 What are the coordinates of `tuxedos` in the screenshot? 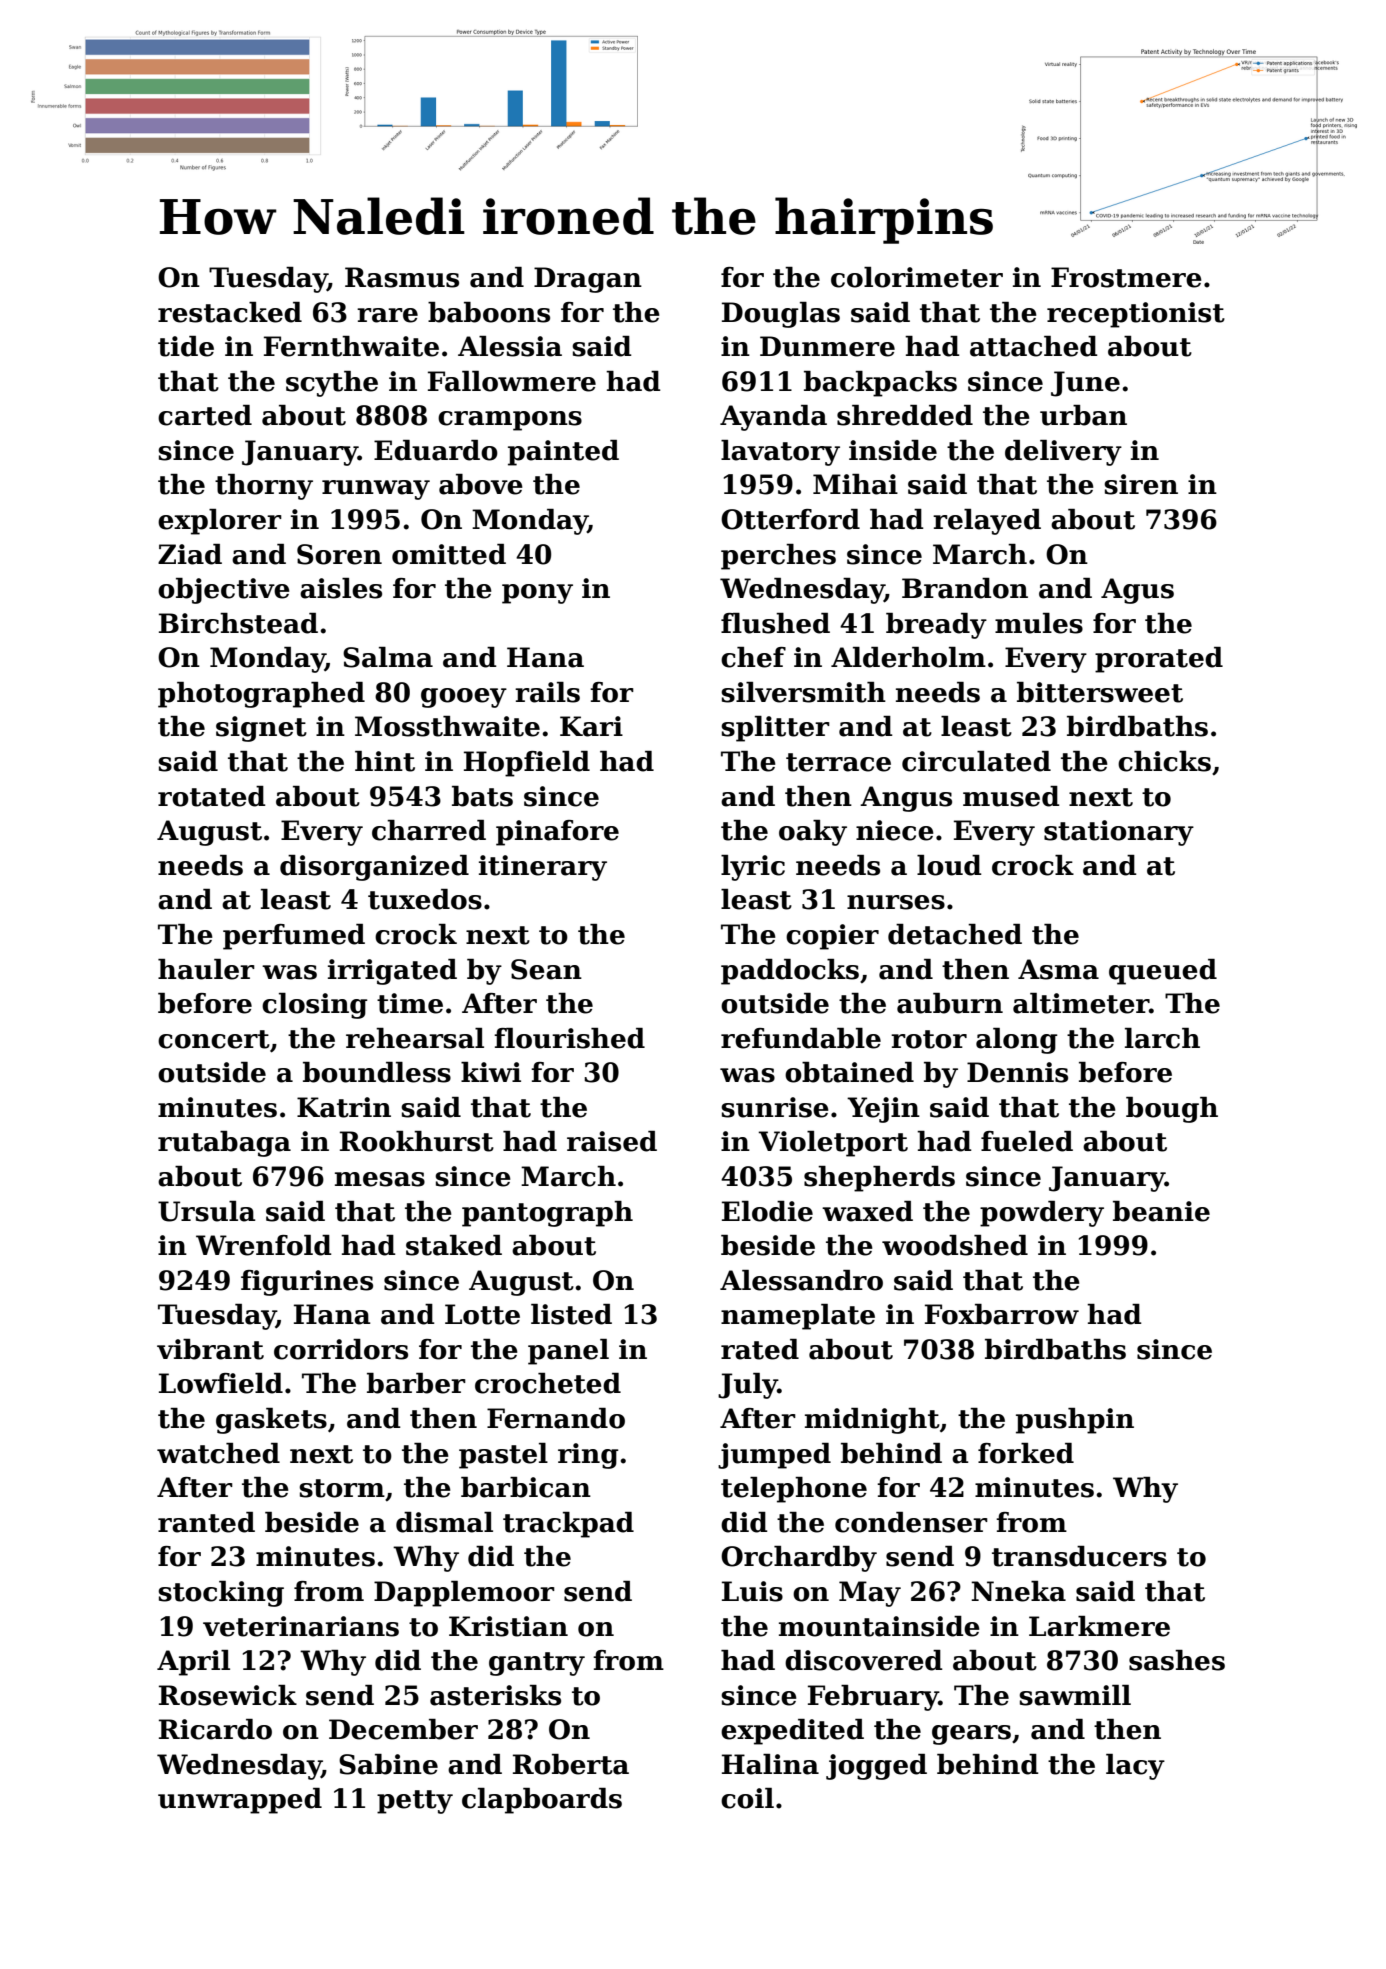 It's located at (425, 899).
